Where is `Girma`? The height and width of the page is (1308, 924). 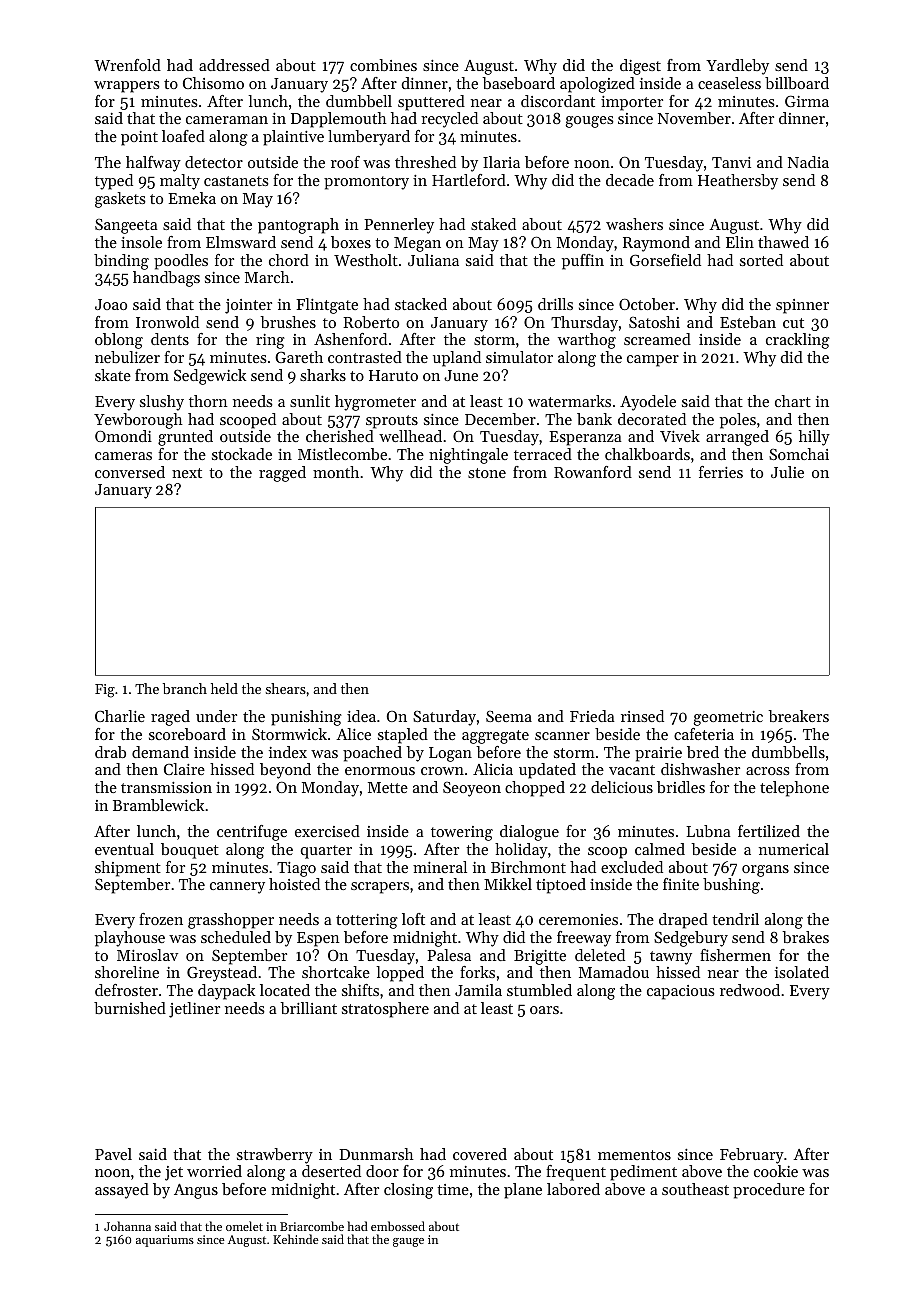 Girma is located at coordinates (807, 101).
